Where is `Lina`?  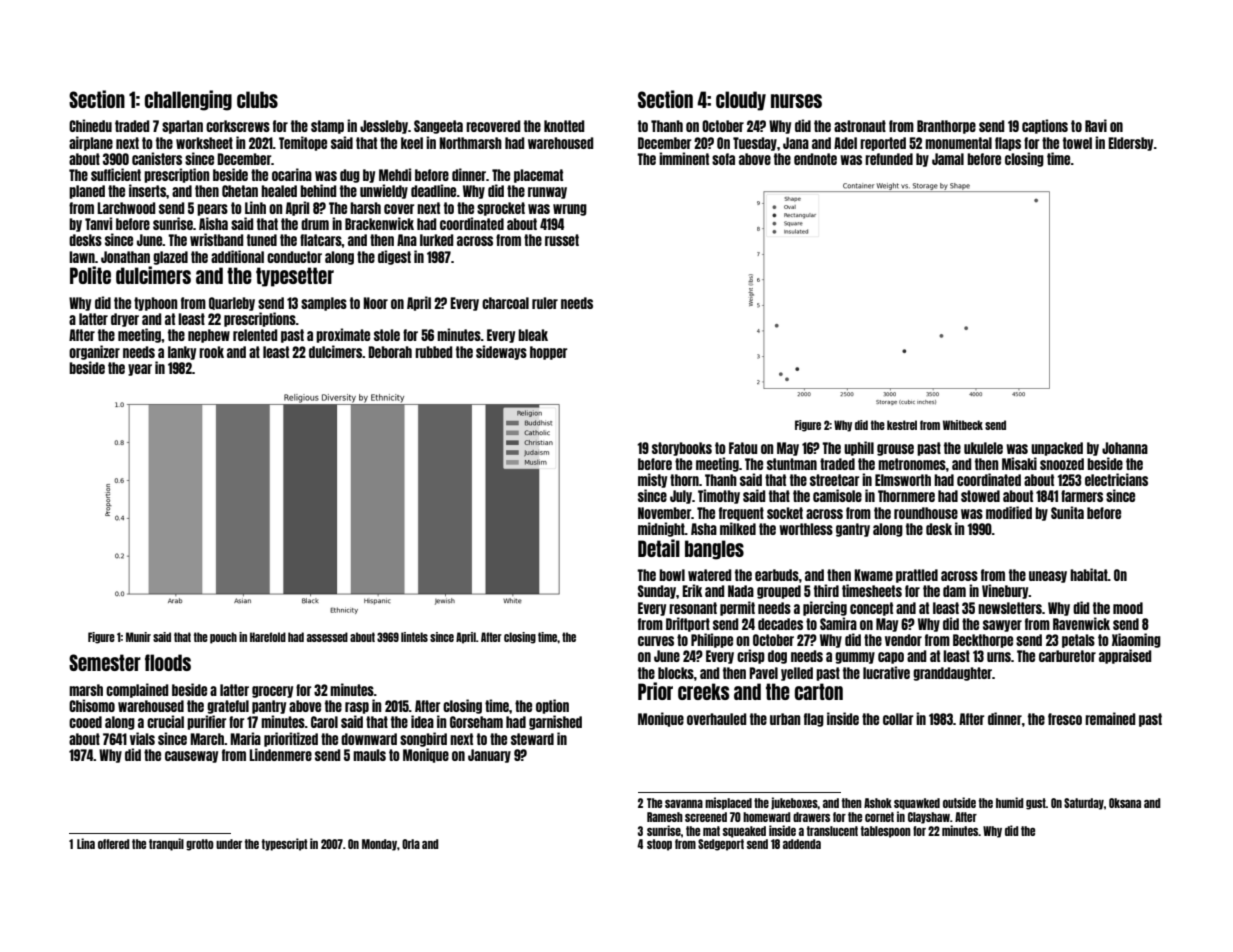
Lina is located at coordinates (86, 843).
